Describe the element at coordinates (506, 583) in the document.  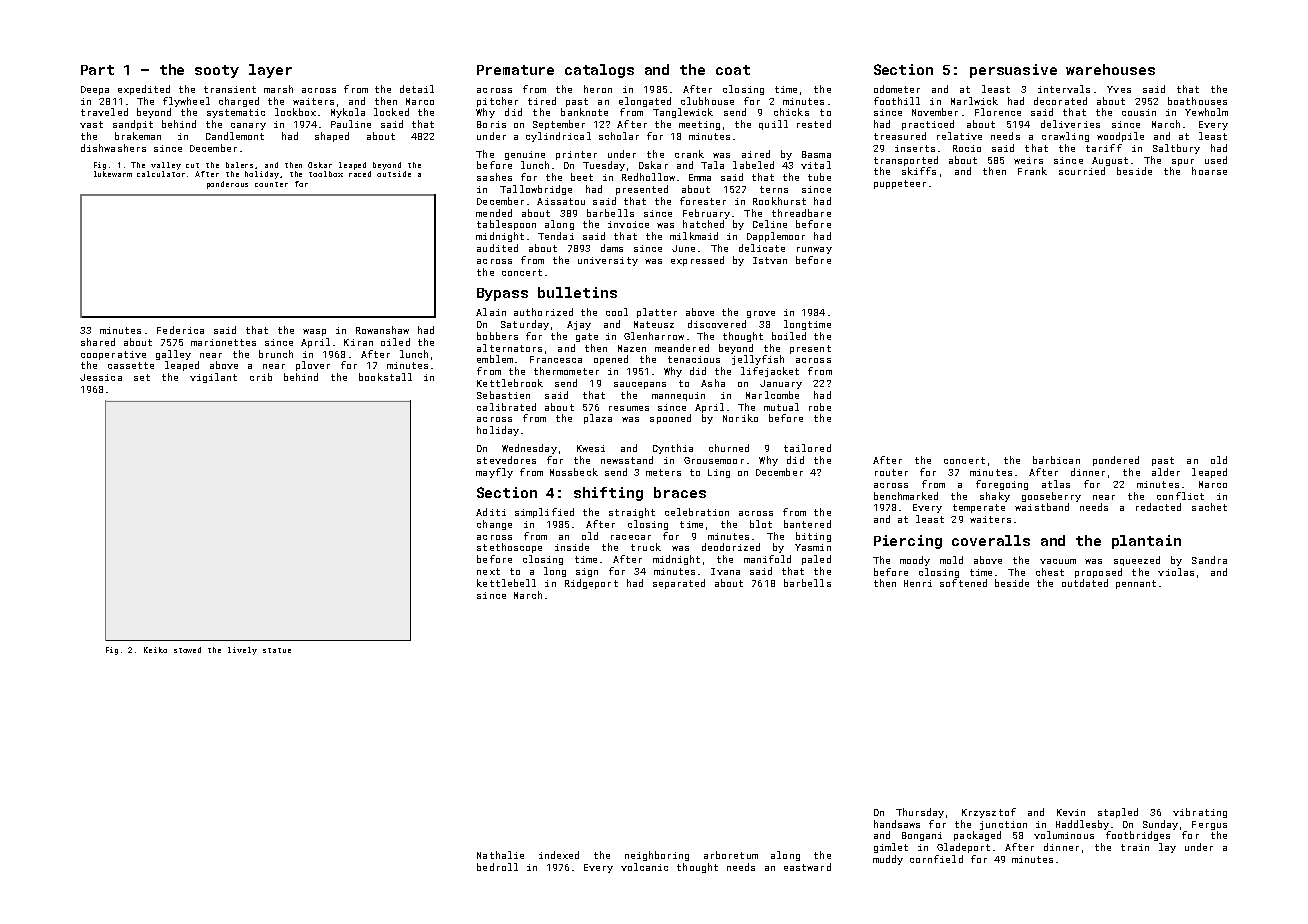
I see `kettlebell` at that location.
